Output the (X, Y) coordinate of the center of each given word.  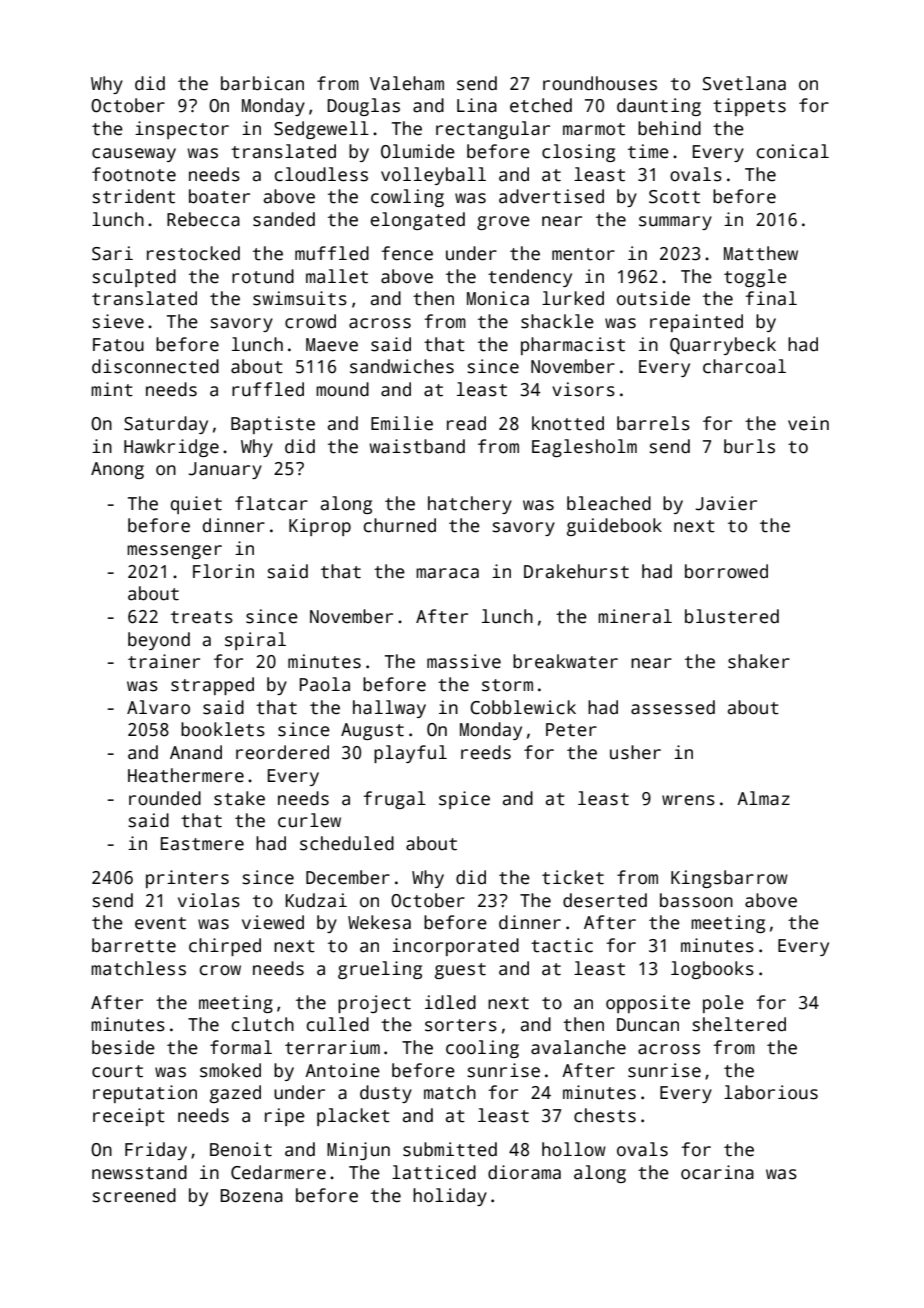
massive (464, 661)
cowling (407, 198)
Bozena (251, 1196)
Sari (112, 253)
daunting (659, 107)
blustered (732, 616)
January (225, 470)
